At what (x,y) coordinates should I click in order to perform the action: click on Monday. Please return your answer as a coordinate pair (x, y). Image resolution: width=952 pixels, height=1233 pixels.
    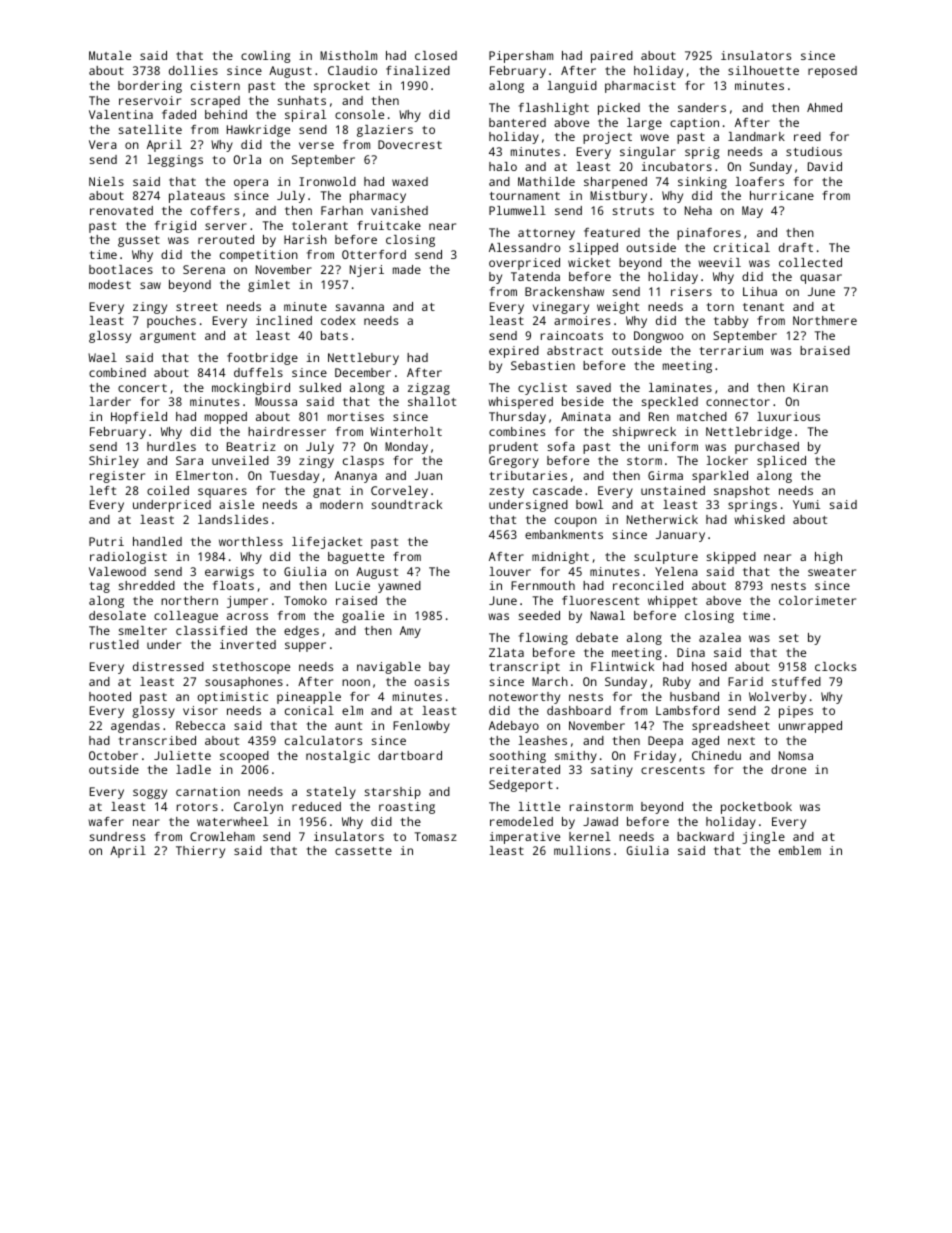
    Looking at the image, I should click on (406, 448).
